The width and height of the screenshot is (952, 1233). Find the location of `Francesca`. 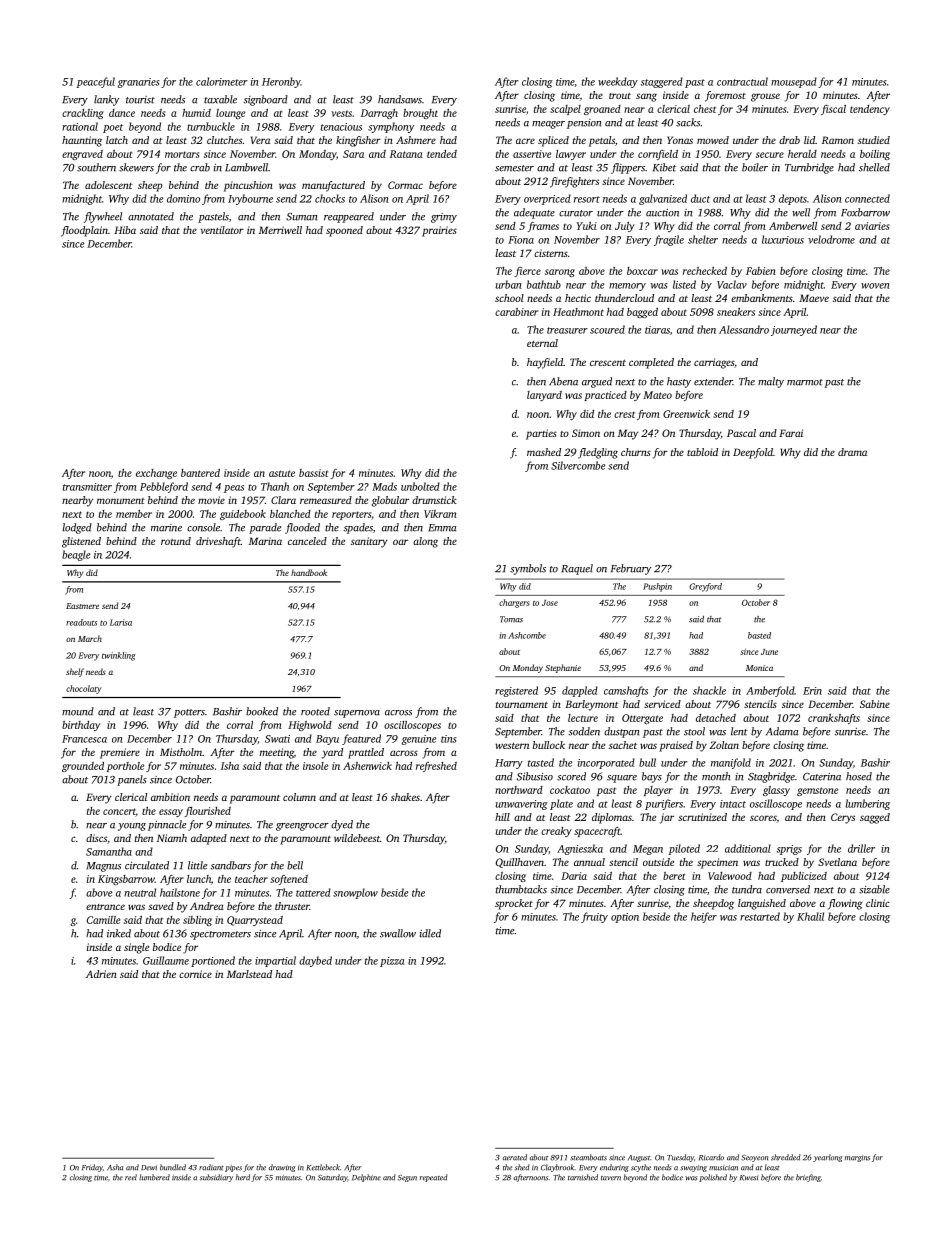

Francesca is located at coordinates (84, 739).
